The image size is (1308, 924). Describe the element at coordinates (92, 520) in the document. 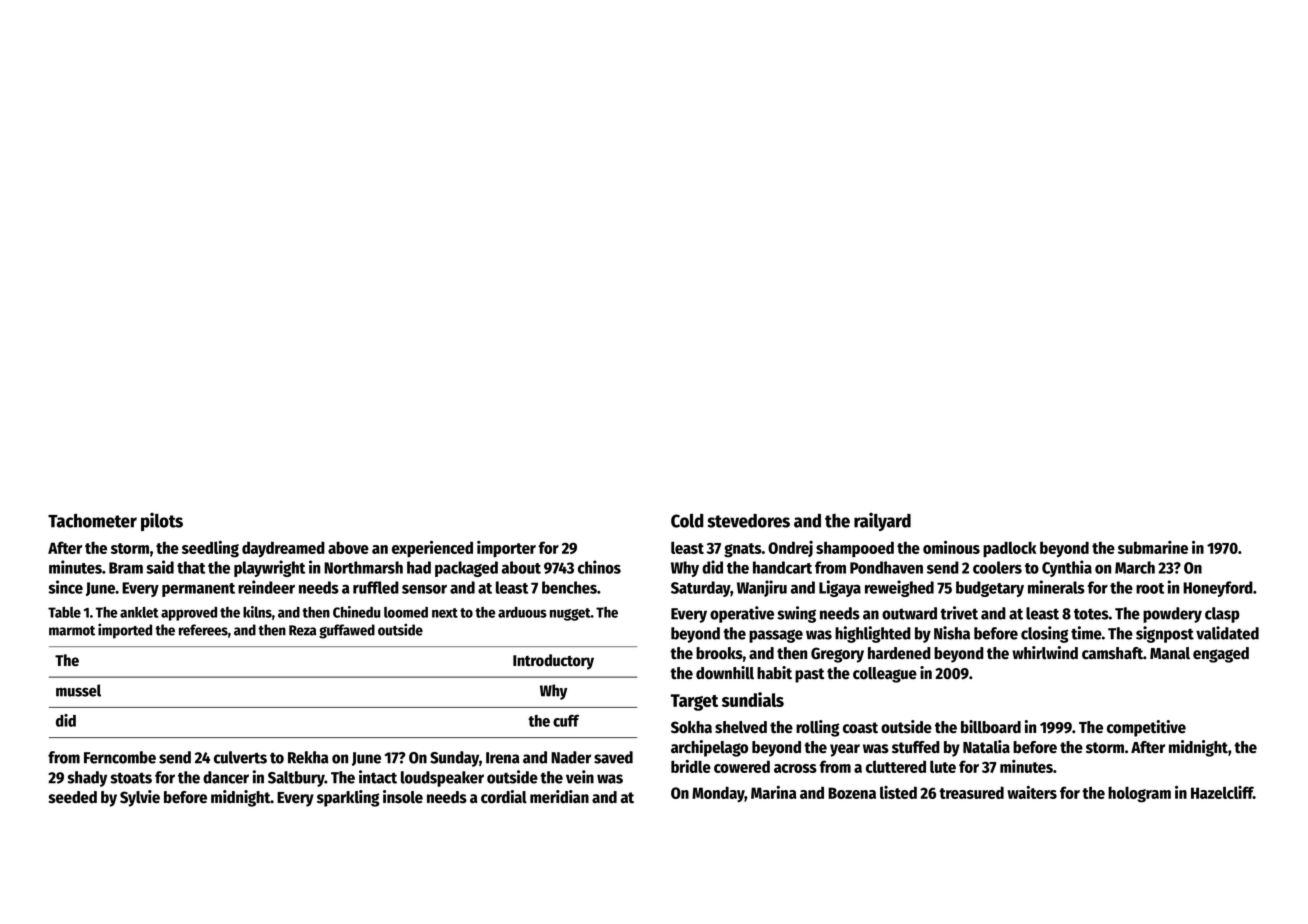

I see `Tachometer` at that location.
